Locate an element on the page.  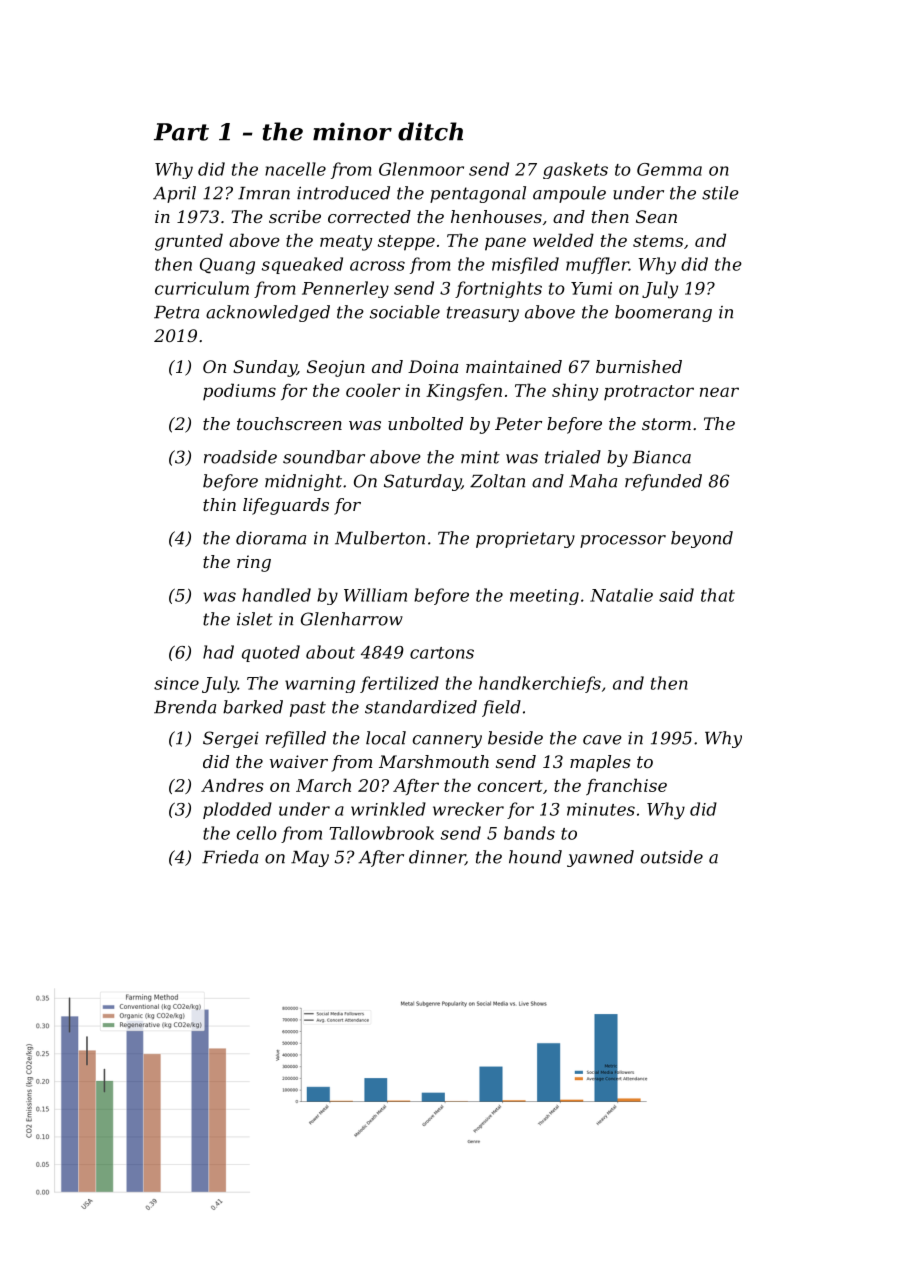
unbolted is located at coordinates (425, 423).
